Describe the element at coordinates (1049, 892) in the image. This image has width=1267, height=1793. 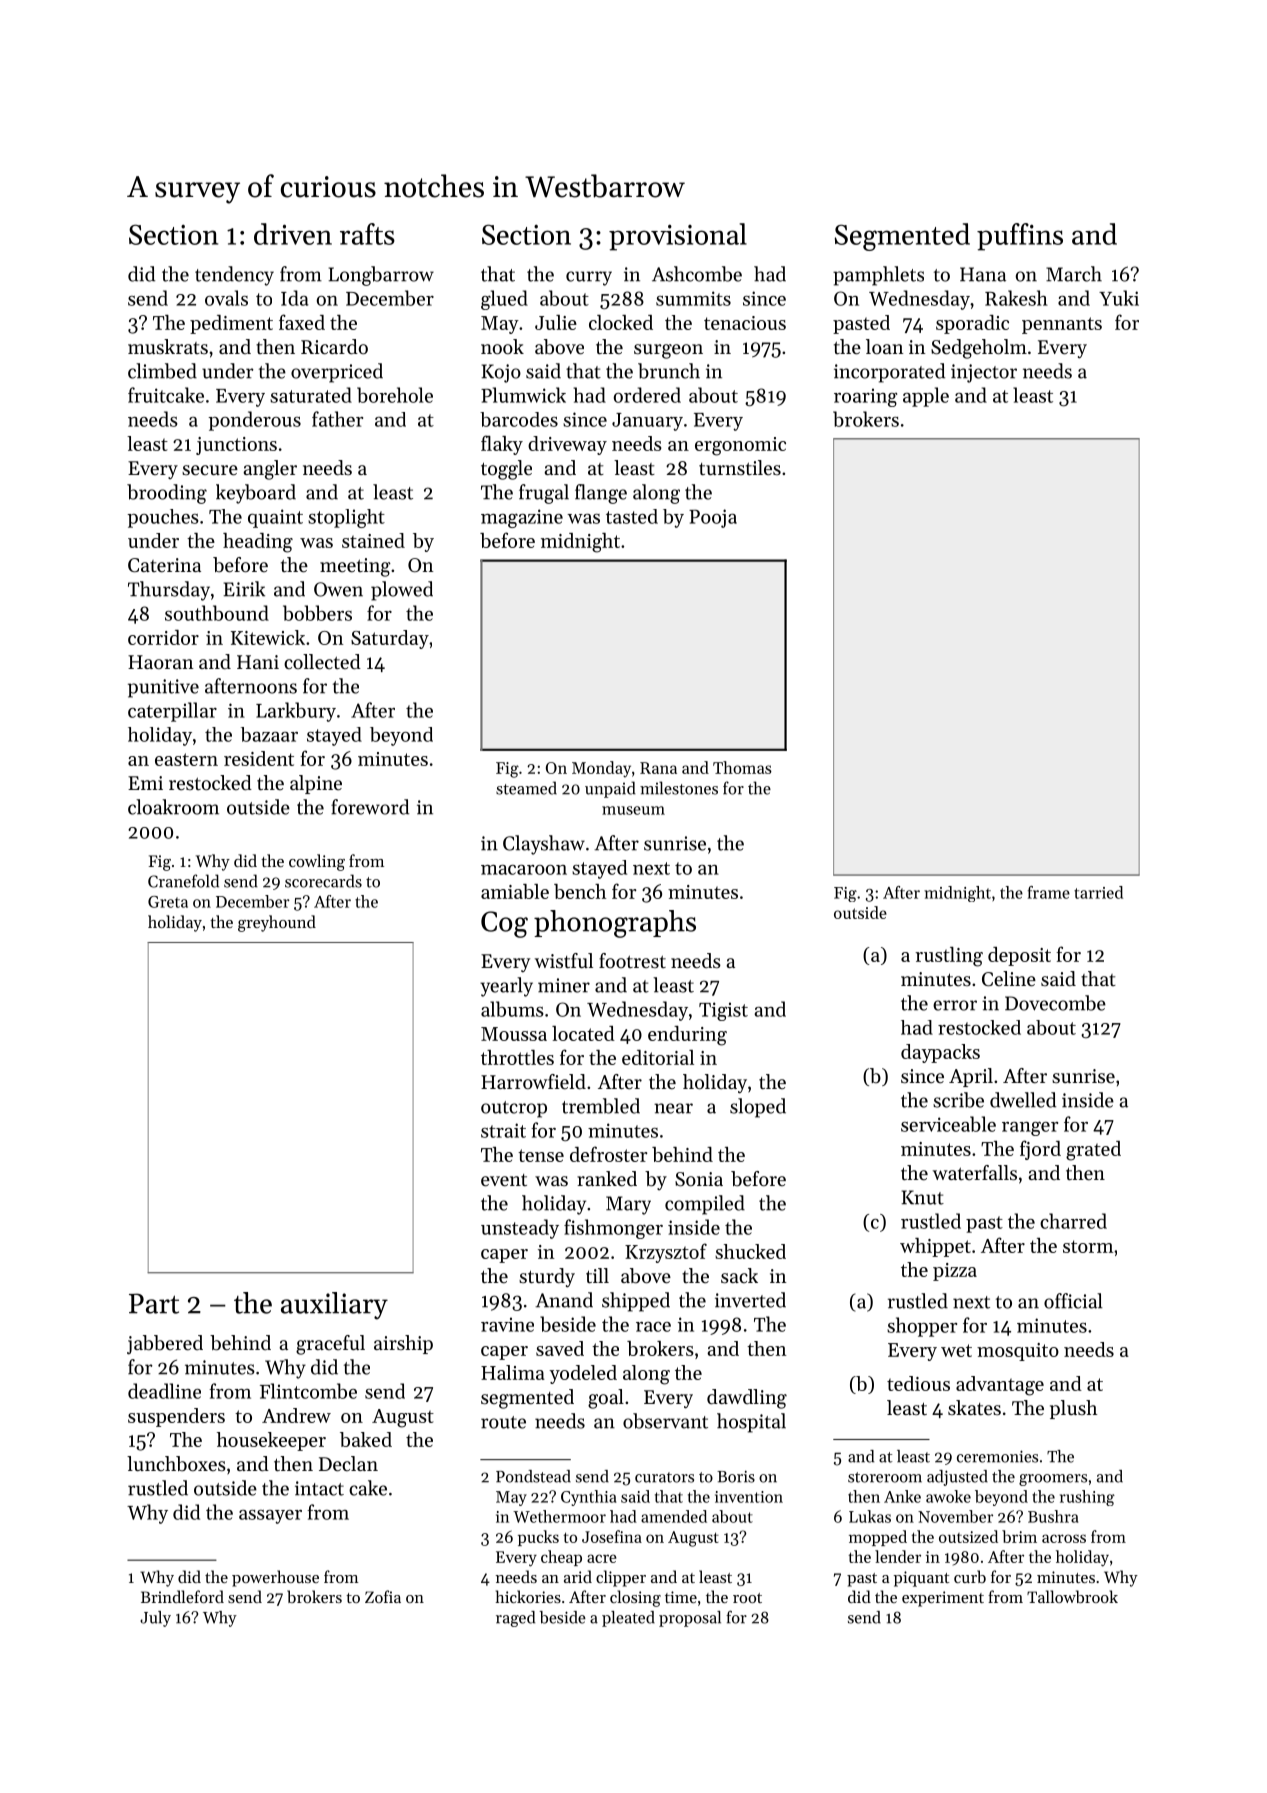
I see `frame` at that location.
